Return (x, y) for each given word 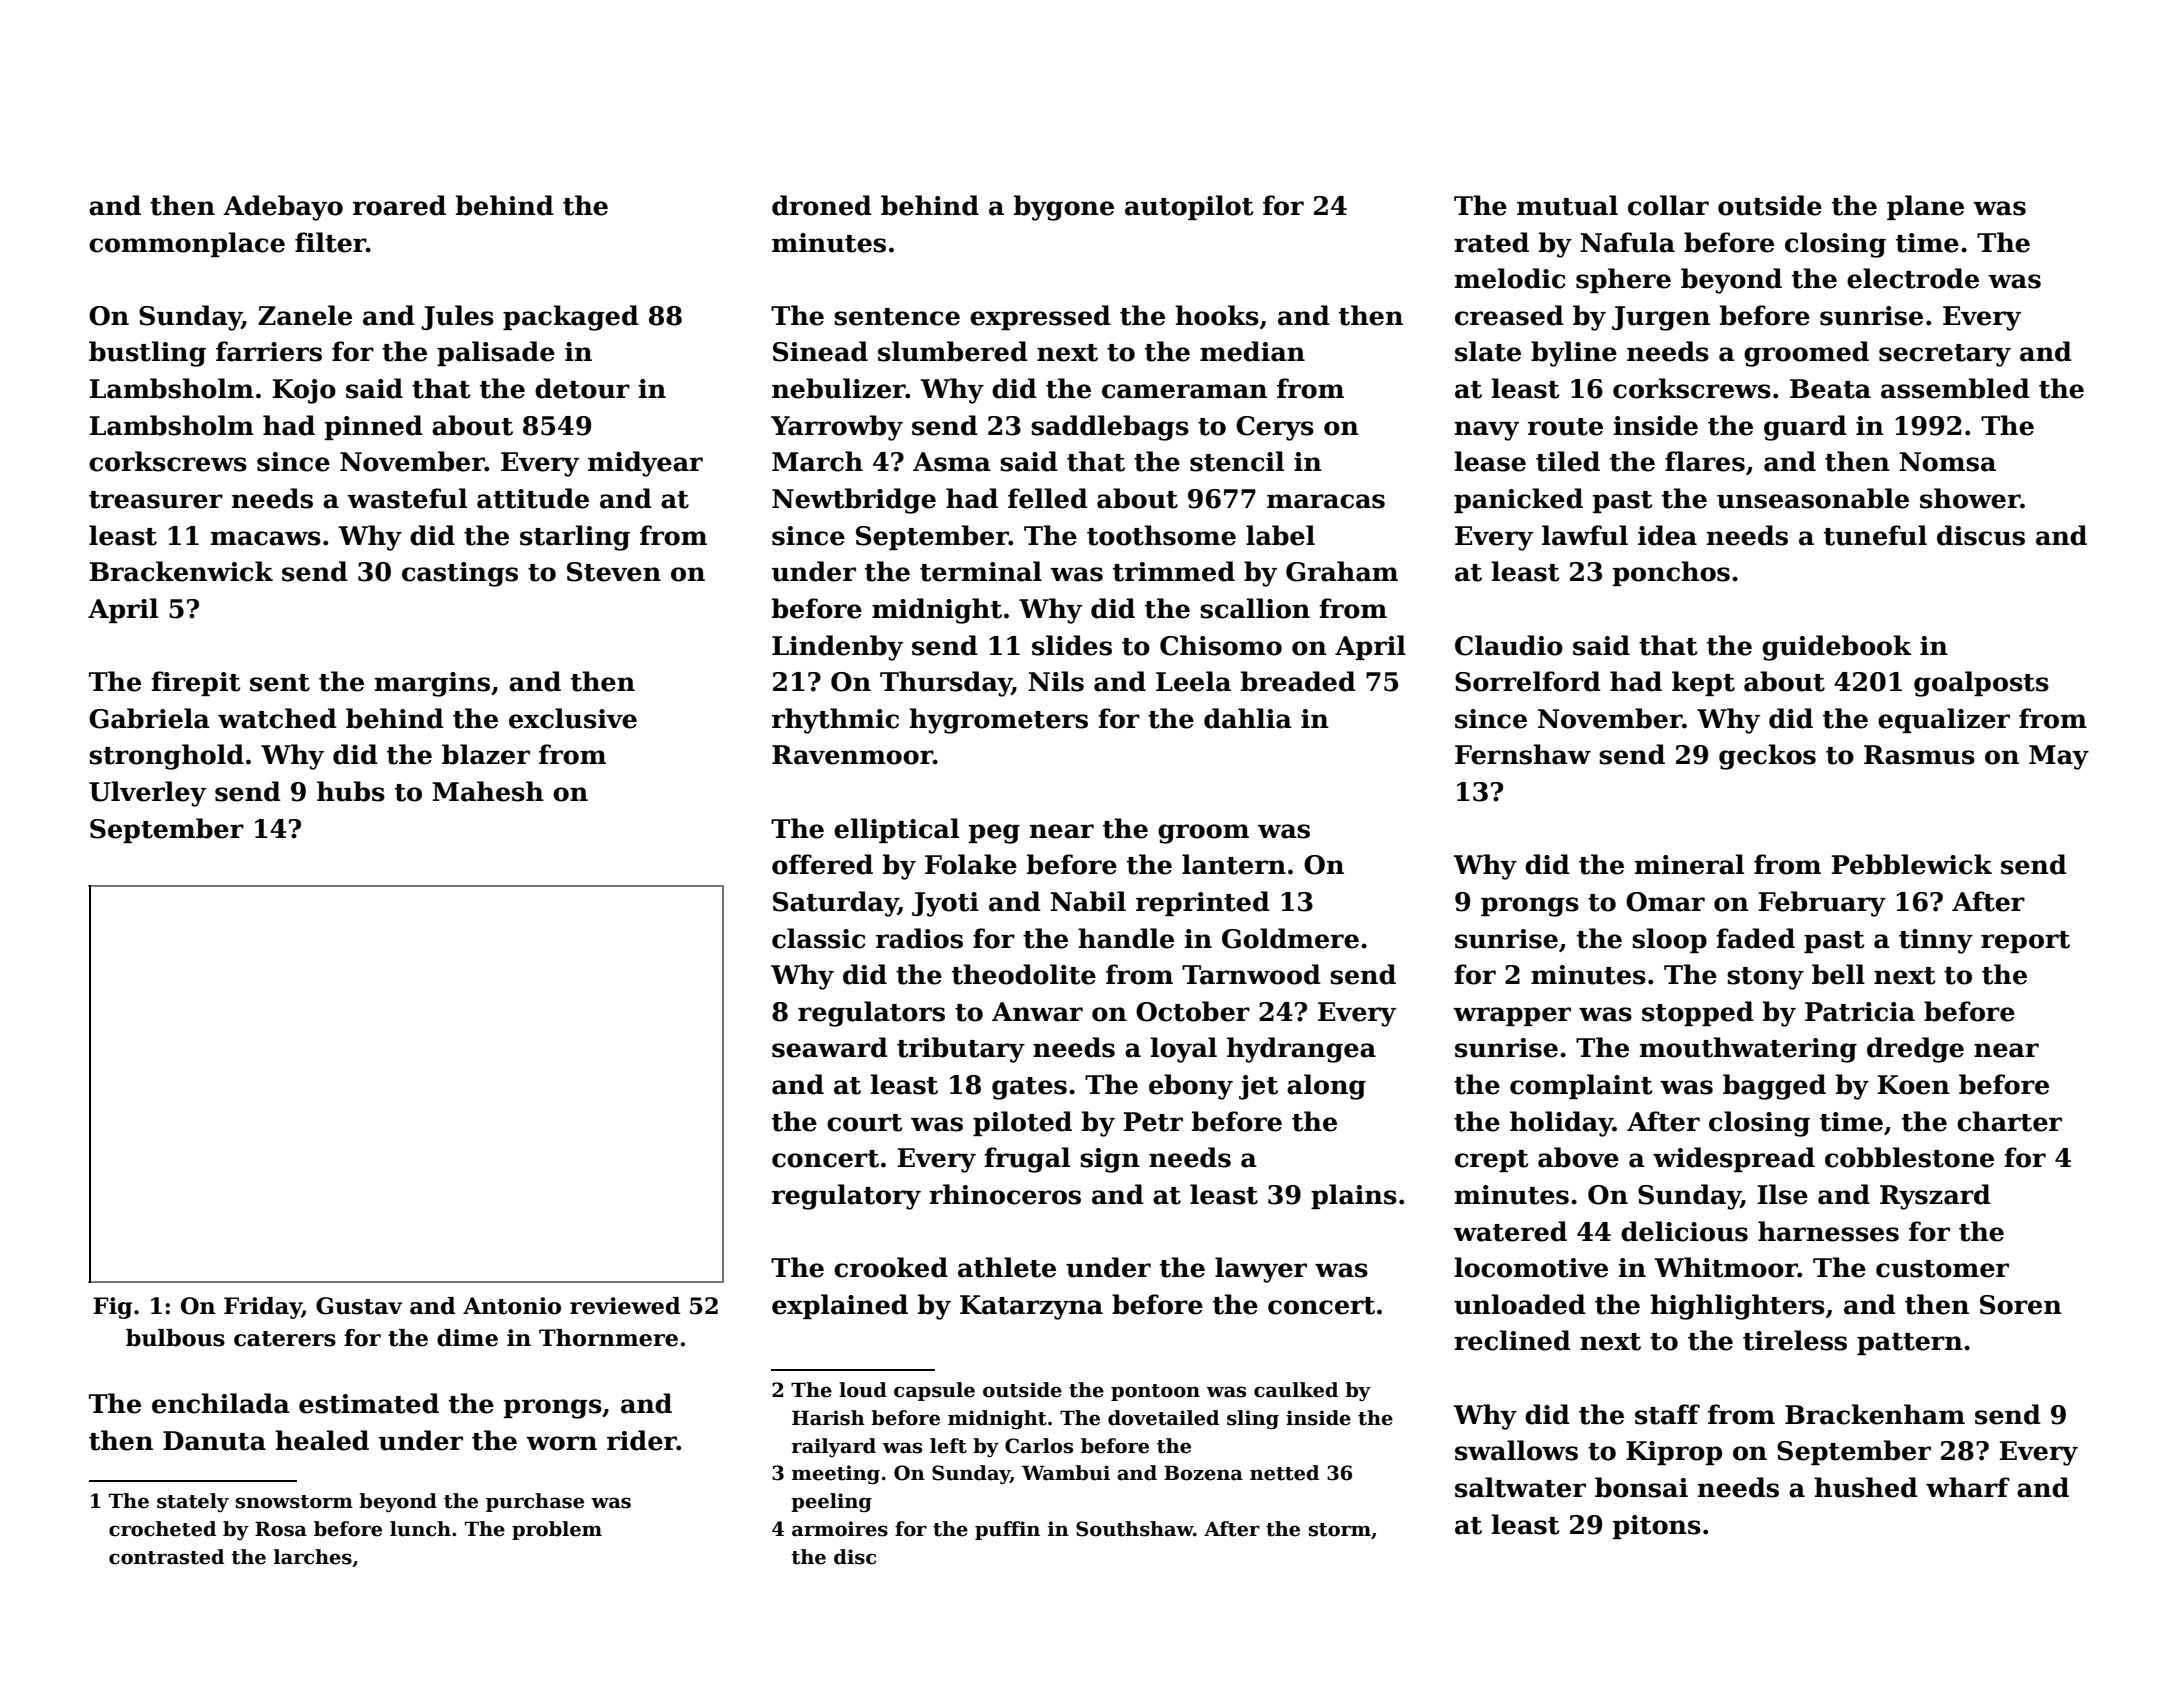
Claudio (1509, 645)
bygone (1064, 208)
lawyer (1261, 1270)
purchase (535, 1502)
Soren (2021, 1305)
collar (1668, 205)
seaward (830, 1047)
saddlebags (1110, 428)
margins (432, 684)
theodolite (1024, 974)
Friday (263, 1308)
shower (1970, 498)
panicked (1518, 500)
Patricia (1860, 1012)
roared (399, 205)
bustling (147, 354)
